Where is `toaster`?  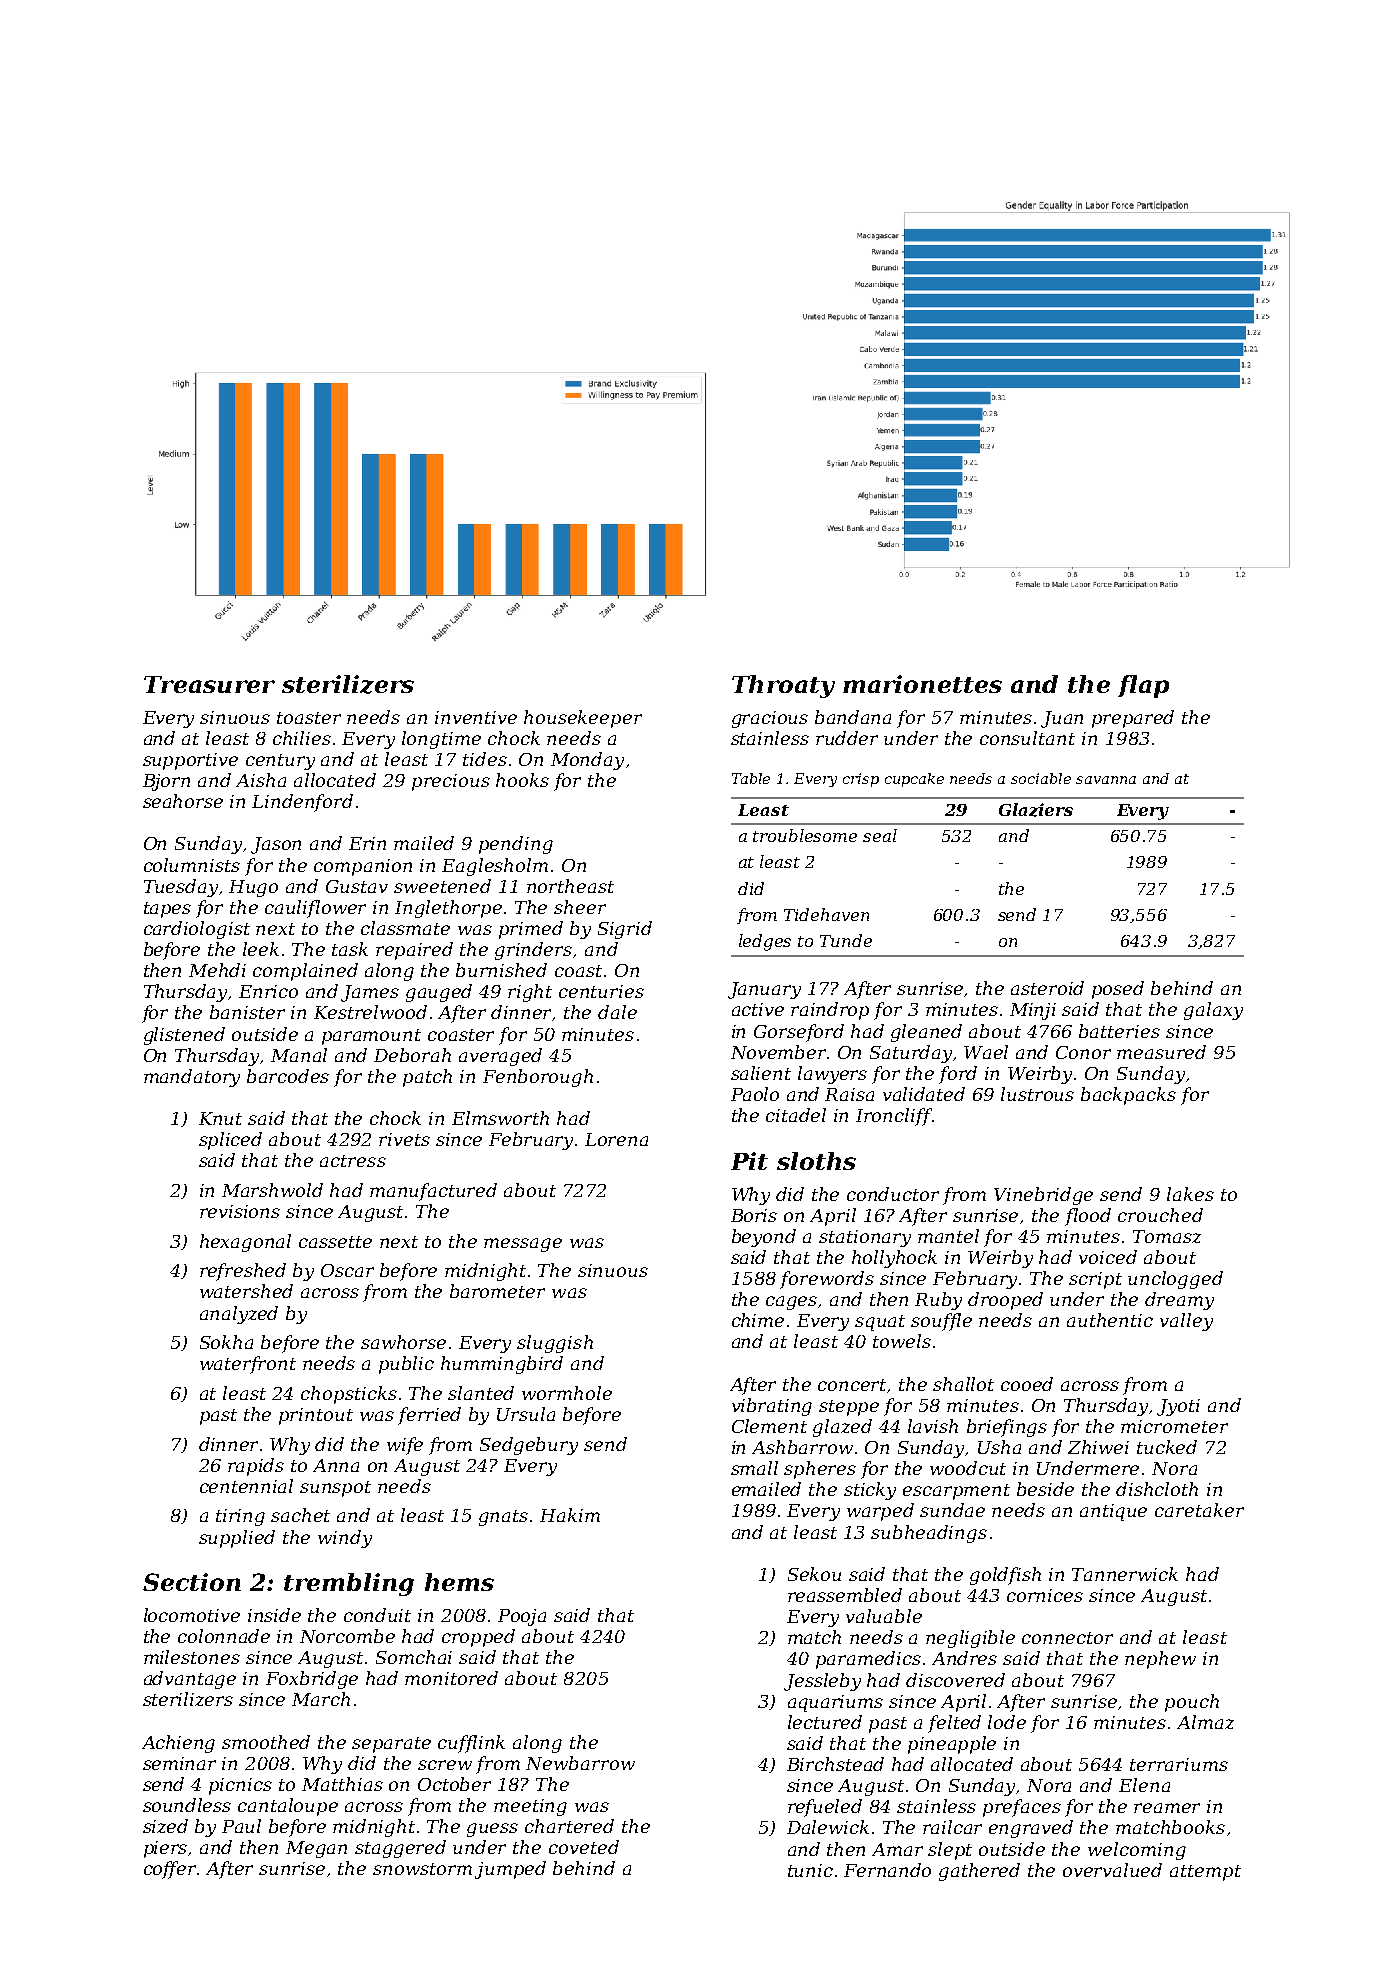 toaster is located at coordinates (309, 718).
